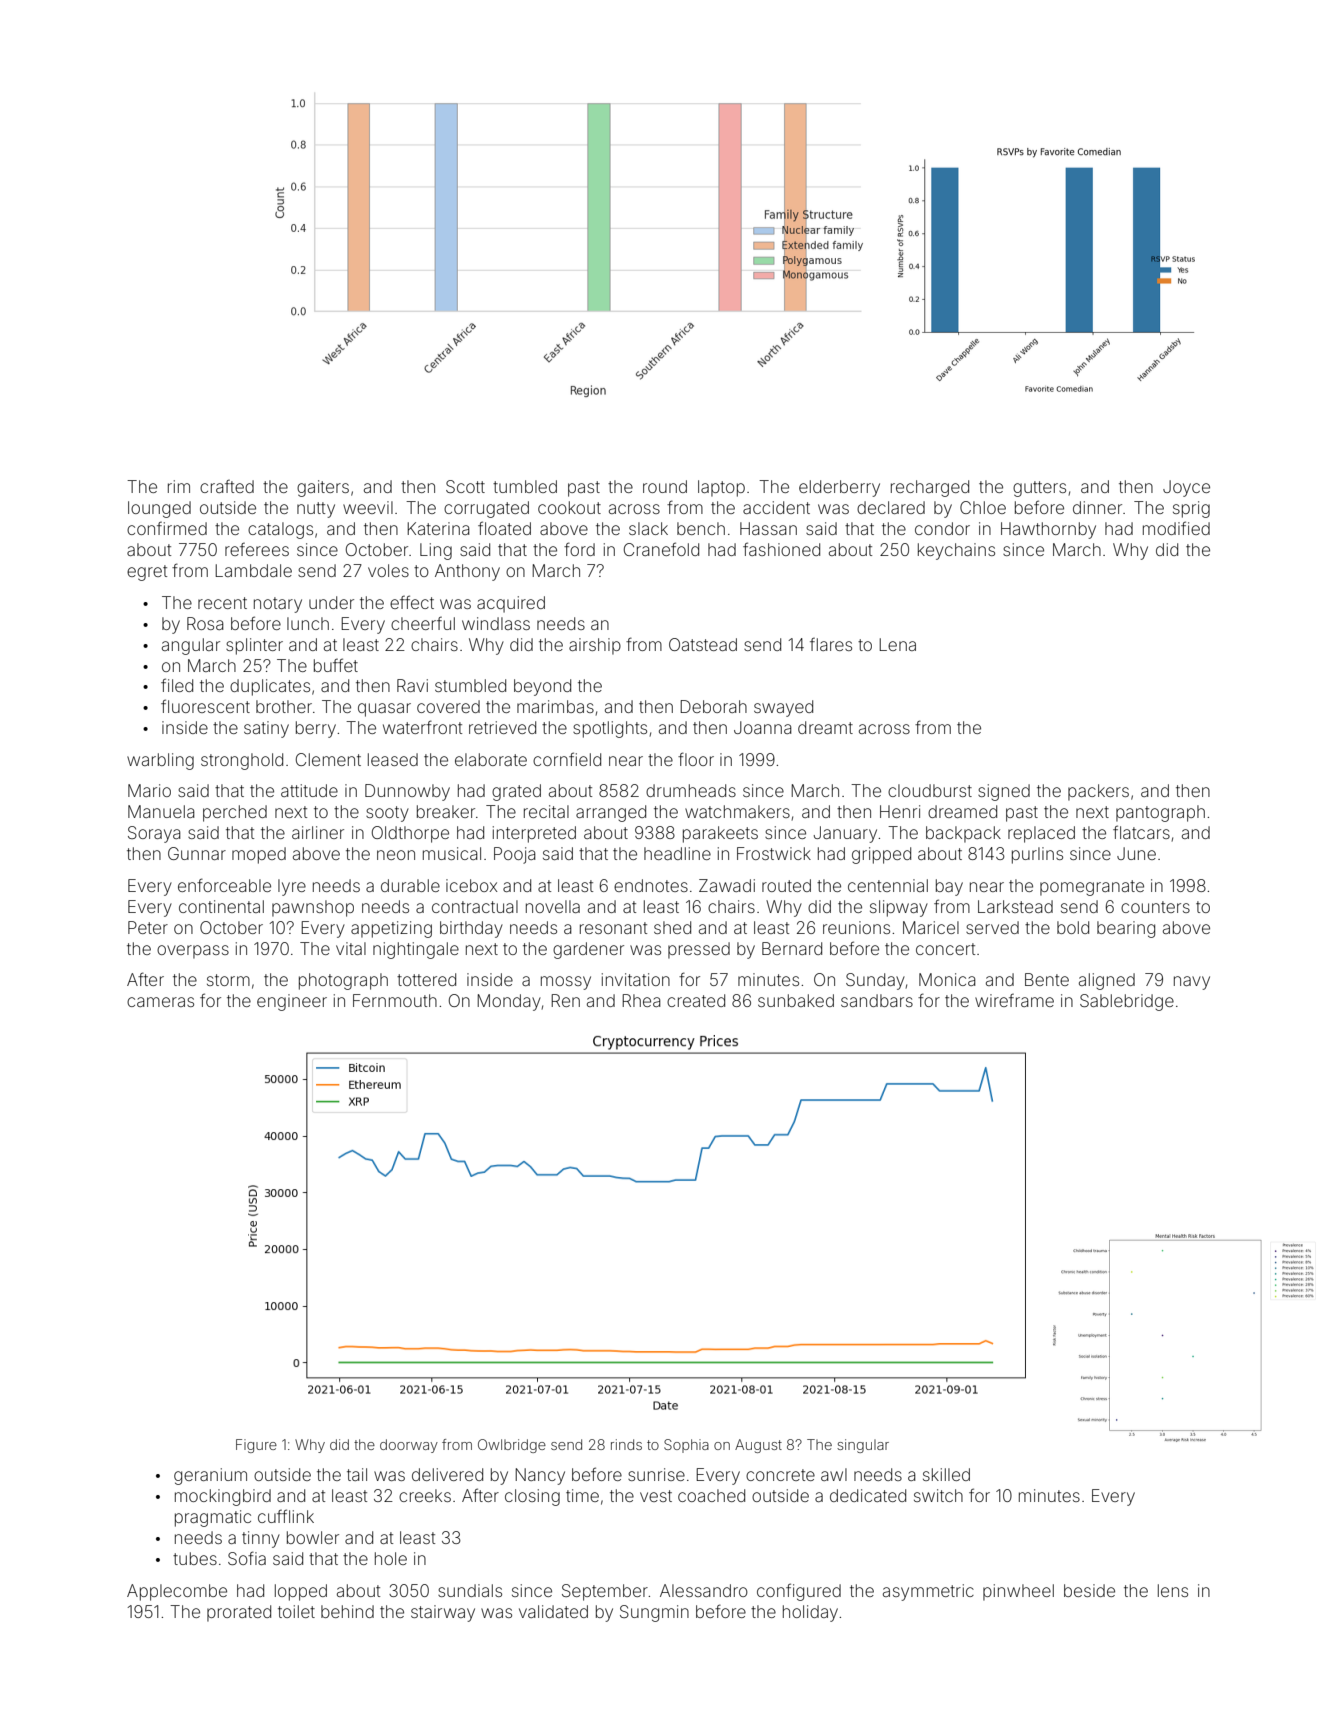 This screenshot has width=1338, height=1732. Describe the element at coordinates (1141, 832) in the screenshot. I see `flatcars` at that location.
